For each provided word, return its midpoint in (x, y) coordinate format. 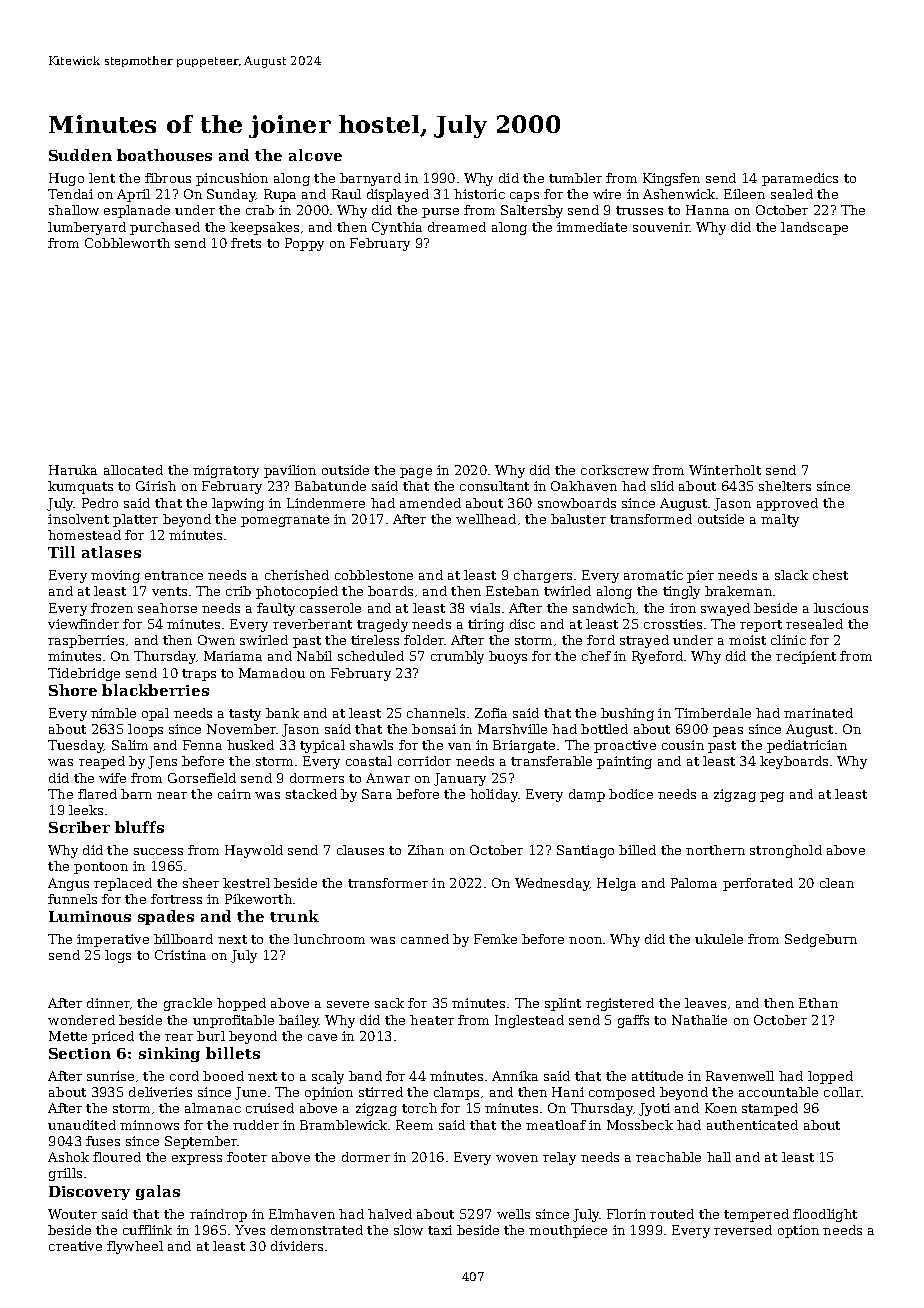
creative (75, 1246)
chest (830, 575)
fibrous (168, 178)
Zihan (426, 850)
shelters (785, 486)
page (416, 473)
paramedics (800, 179)
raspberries (86, 641)
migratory (226, 471)
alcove (315, 155)
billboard (183, 939)
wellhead (486, 519)
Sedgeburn (821, 940)
